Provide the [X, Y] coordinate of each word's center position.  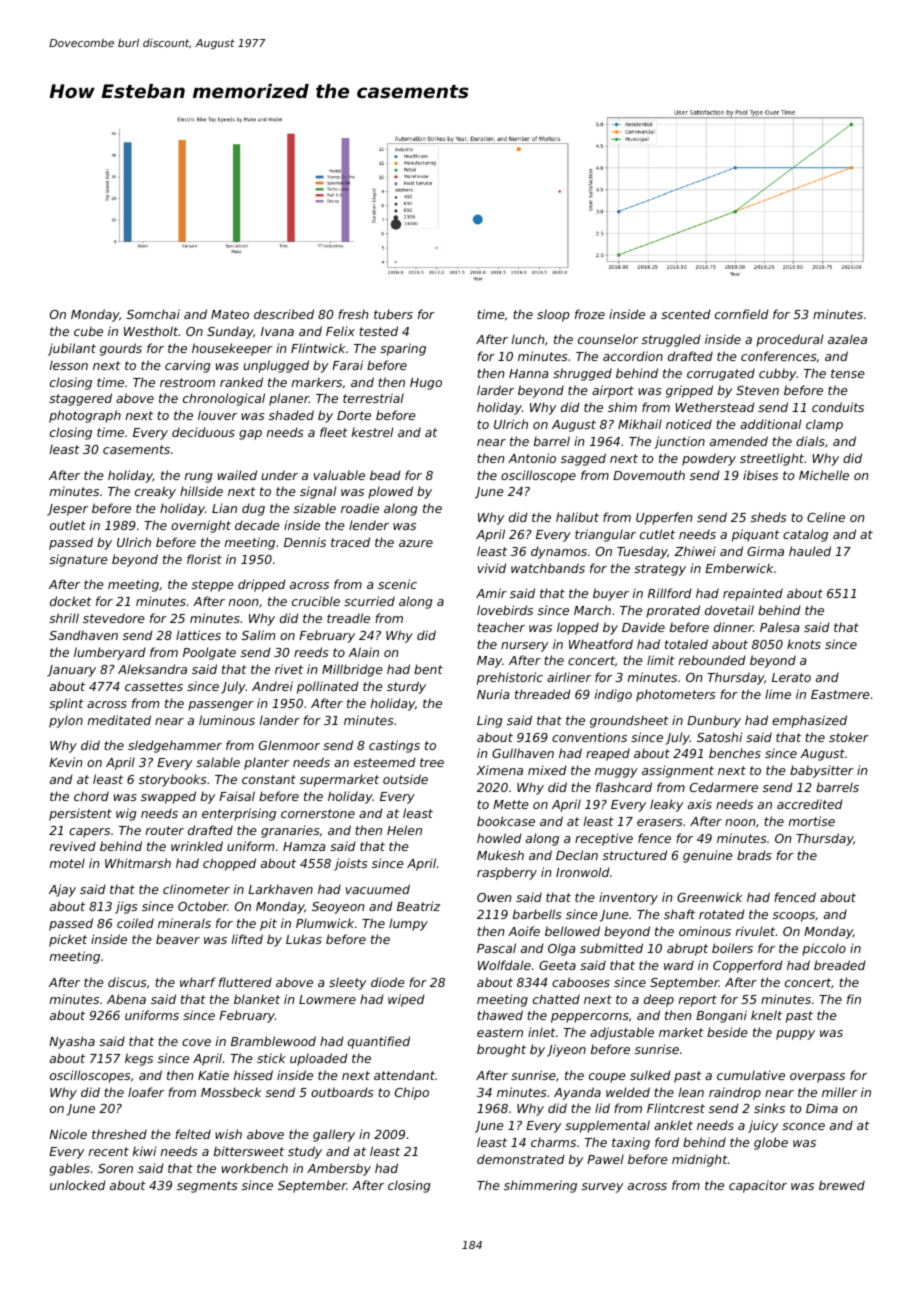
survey [602, 1188]
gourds [121, 349]
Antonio [532, 458]
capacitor [758, 1186]
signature [78, 560]
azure [416, 543]
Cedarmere [724, 787]
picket [68, 940]
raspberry [507, 873]
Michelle [824, 475]
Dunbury [714, 721]
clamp [824, 425]
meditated [119, 720]
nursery [524, 647]
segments [207, 1187]
